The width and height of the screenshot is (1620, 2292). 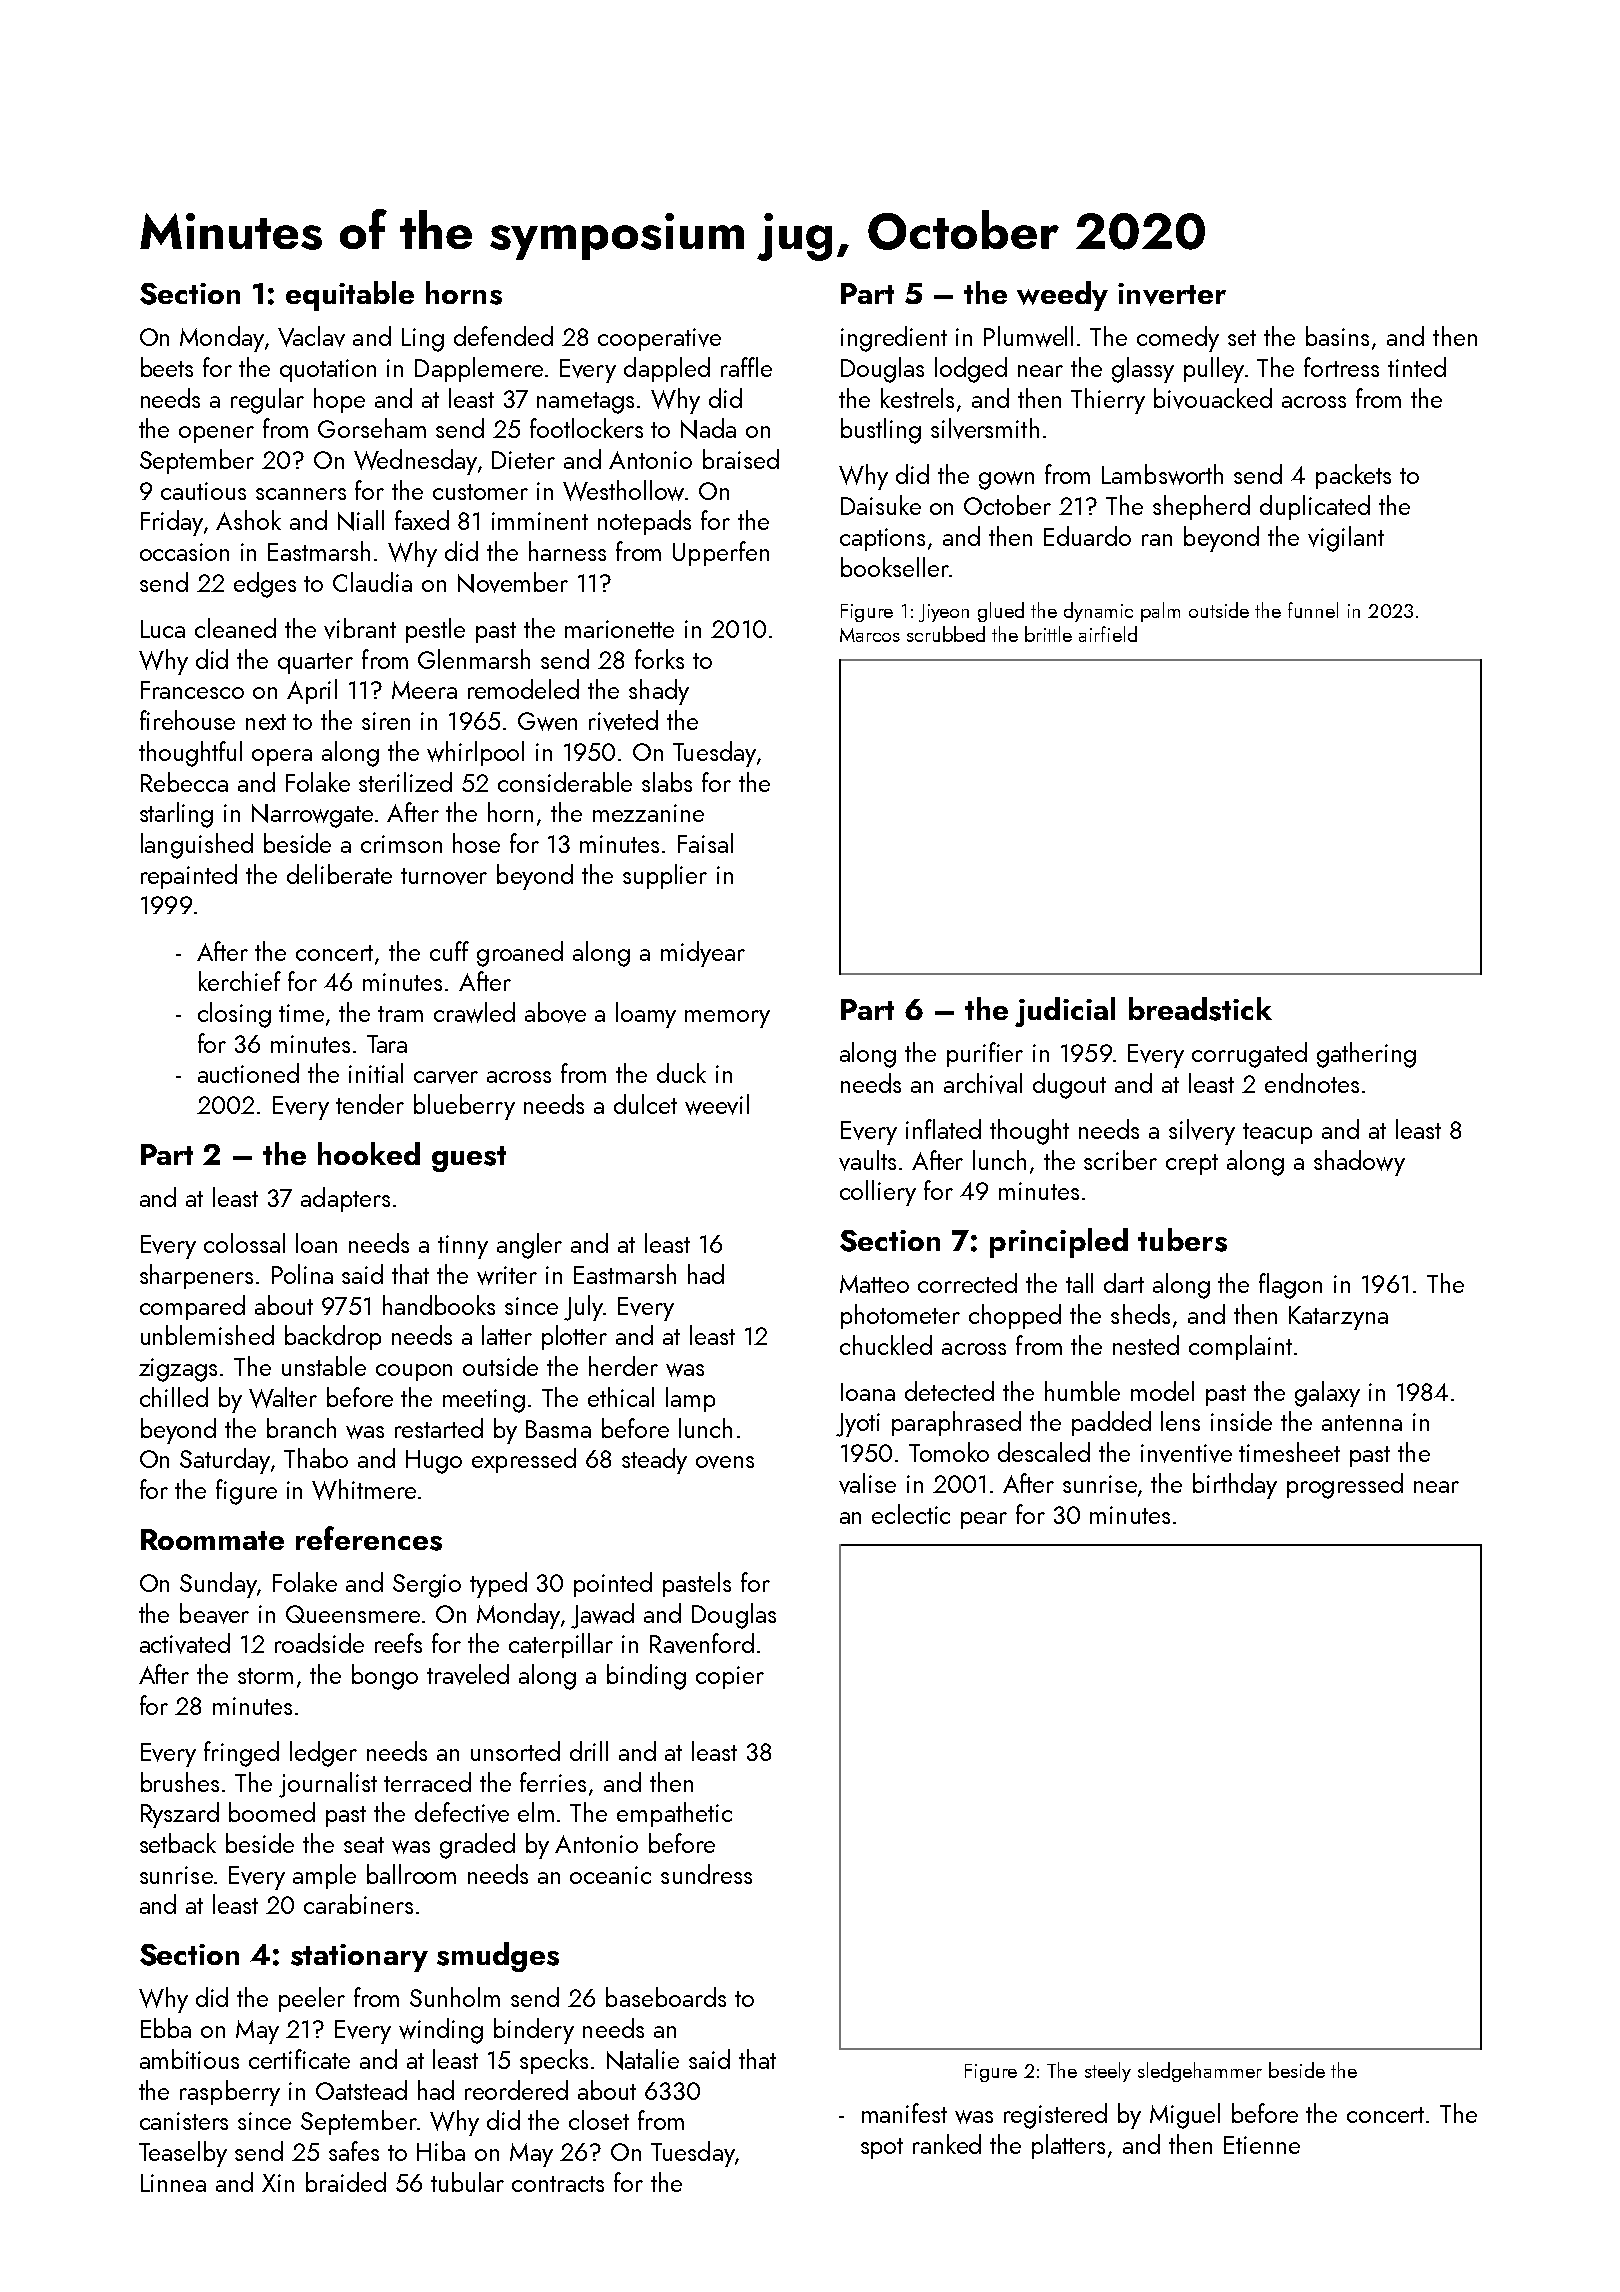 What do you see at coordinates (1312, 1083) in the screenshot?
I see `endnotes` at bounding box center [1312, 1083].
